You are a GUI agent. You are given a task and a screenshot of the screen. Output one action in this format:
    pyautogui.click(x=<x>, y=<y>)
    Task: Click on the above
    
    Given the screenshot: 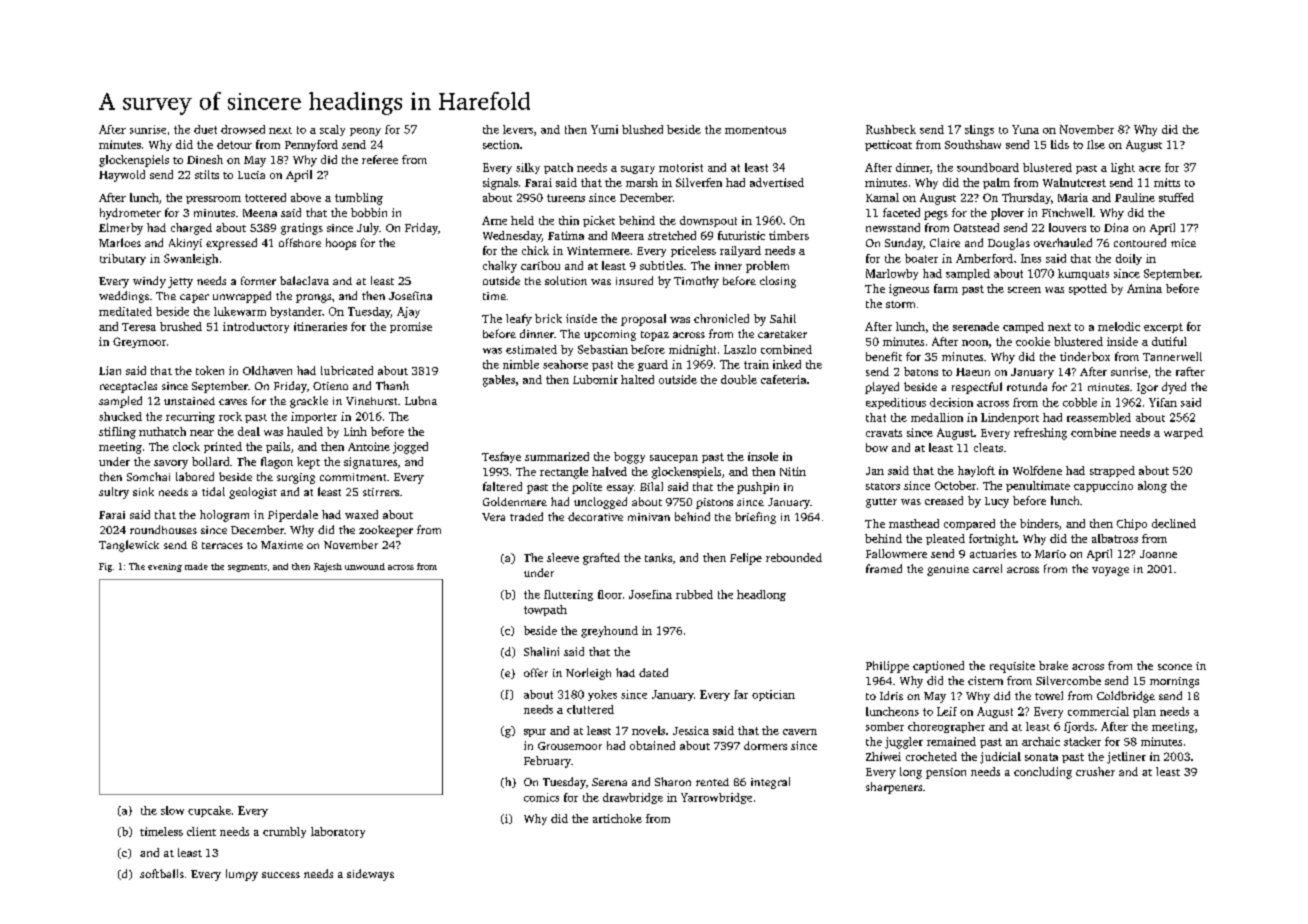 What is the action you would take?
    pyautogui.click(x=306, y=197)
